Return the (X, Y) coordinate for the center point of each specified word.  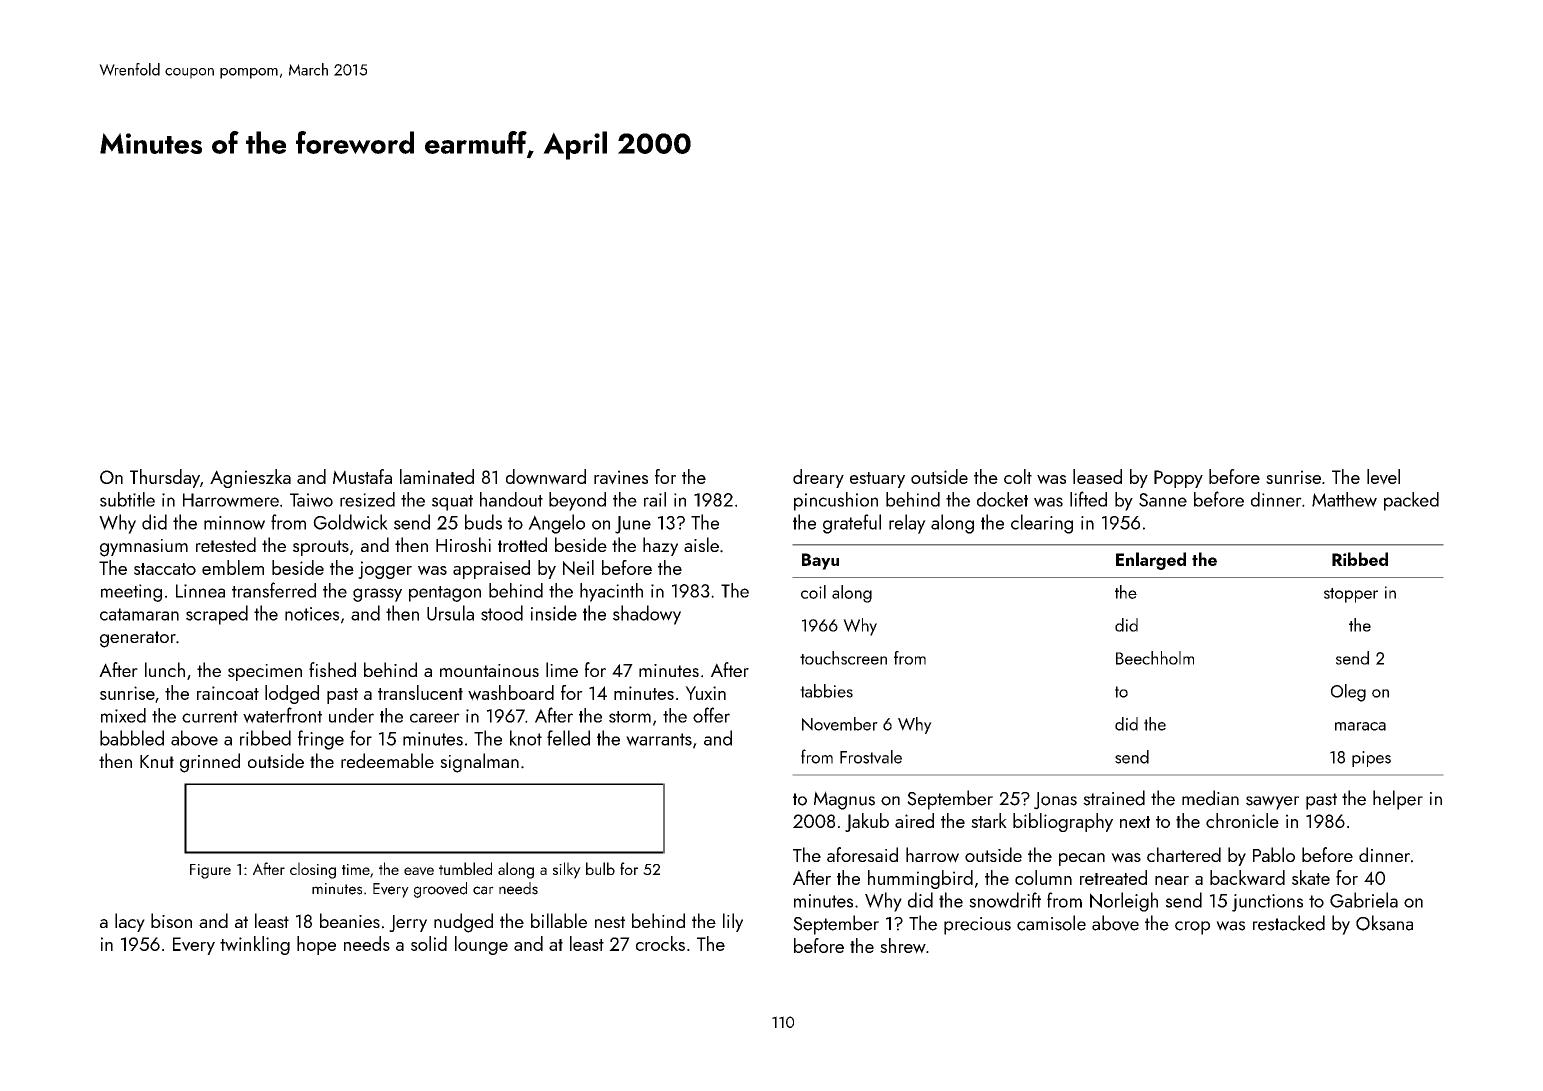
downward (546, 477)
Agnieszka (250, 478)
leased (1097, 476)
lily (733, 922)
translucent (420, 692)
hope (316, 945)
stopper (1351, 595)
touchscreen (843, 658)
